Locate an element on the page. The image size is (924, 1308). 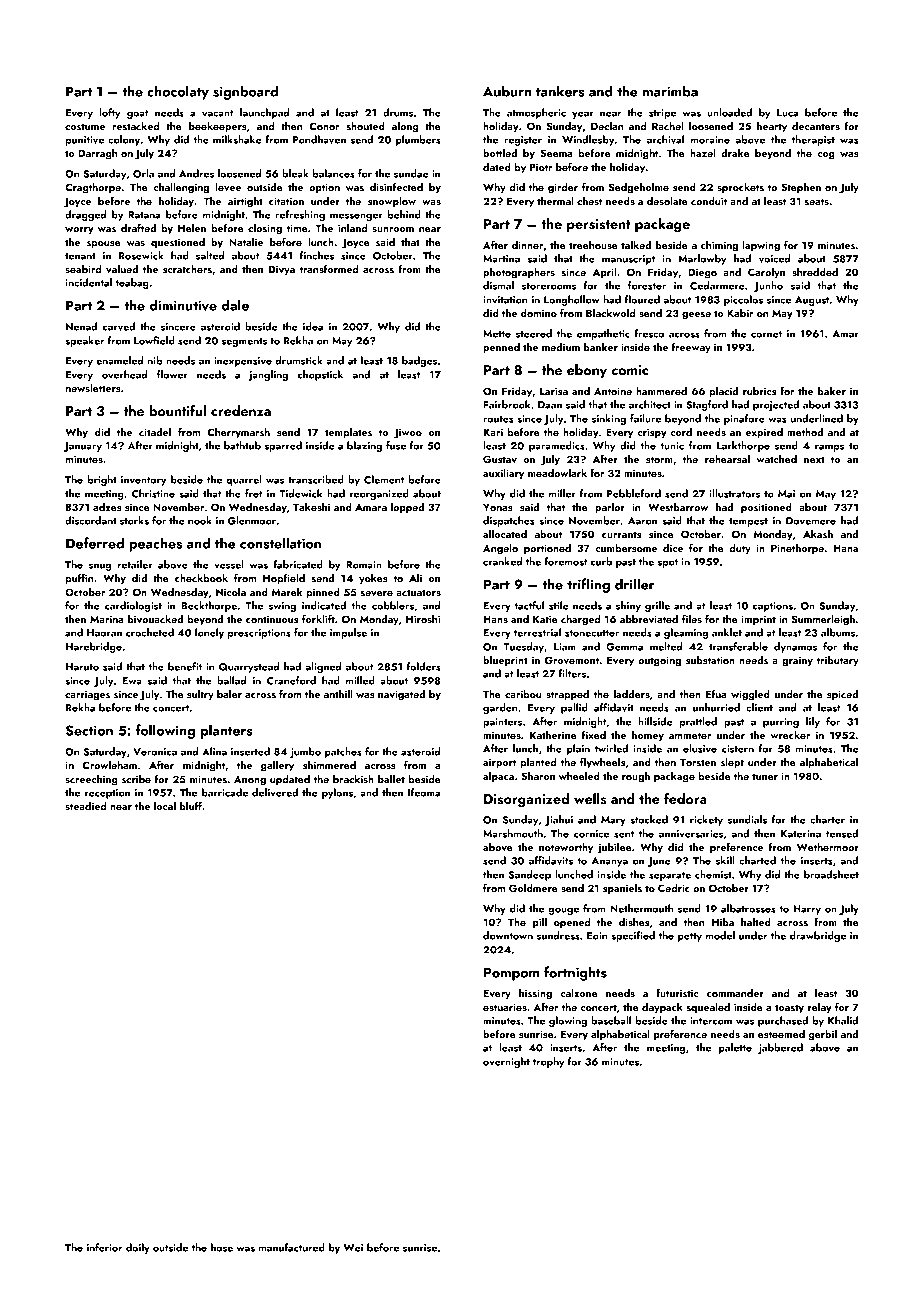
hose is located at coordinates (222, 1247).
